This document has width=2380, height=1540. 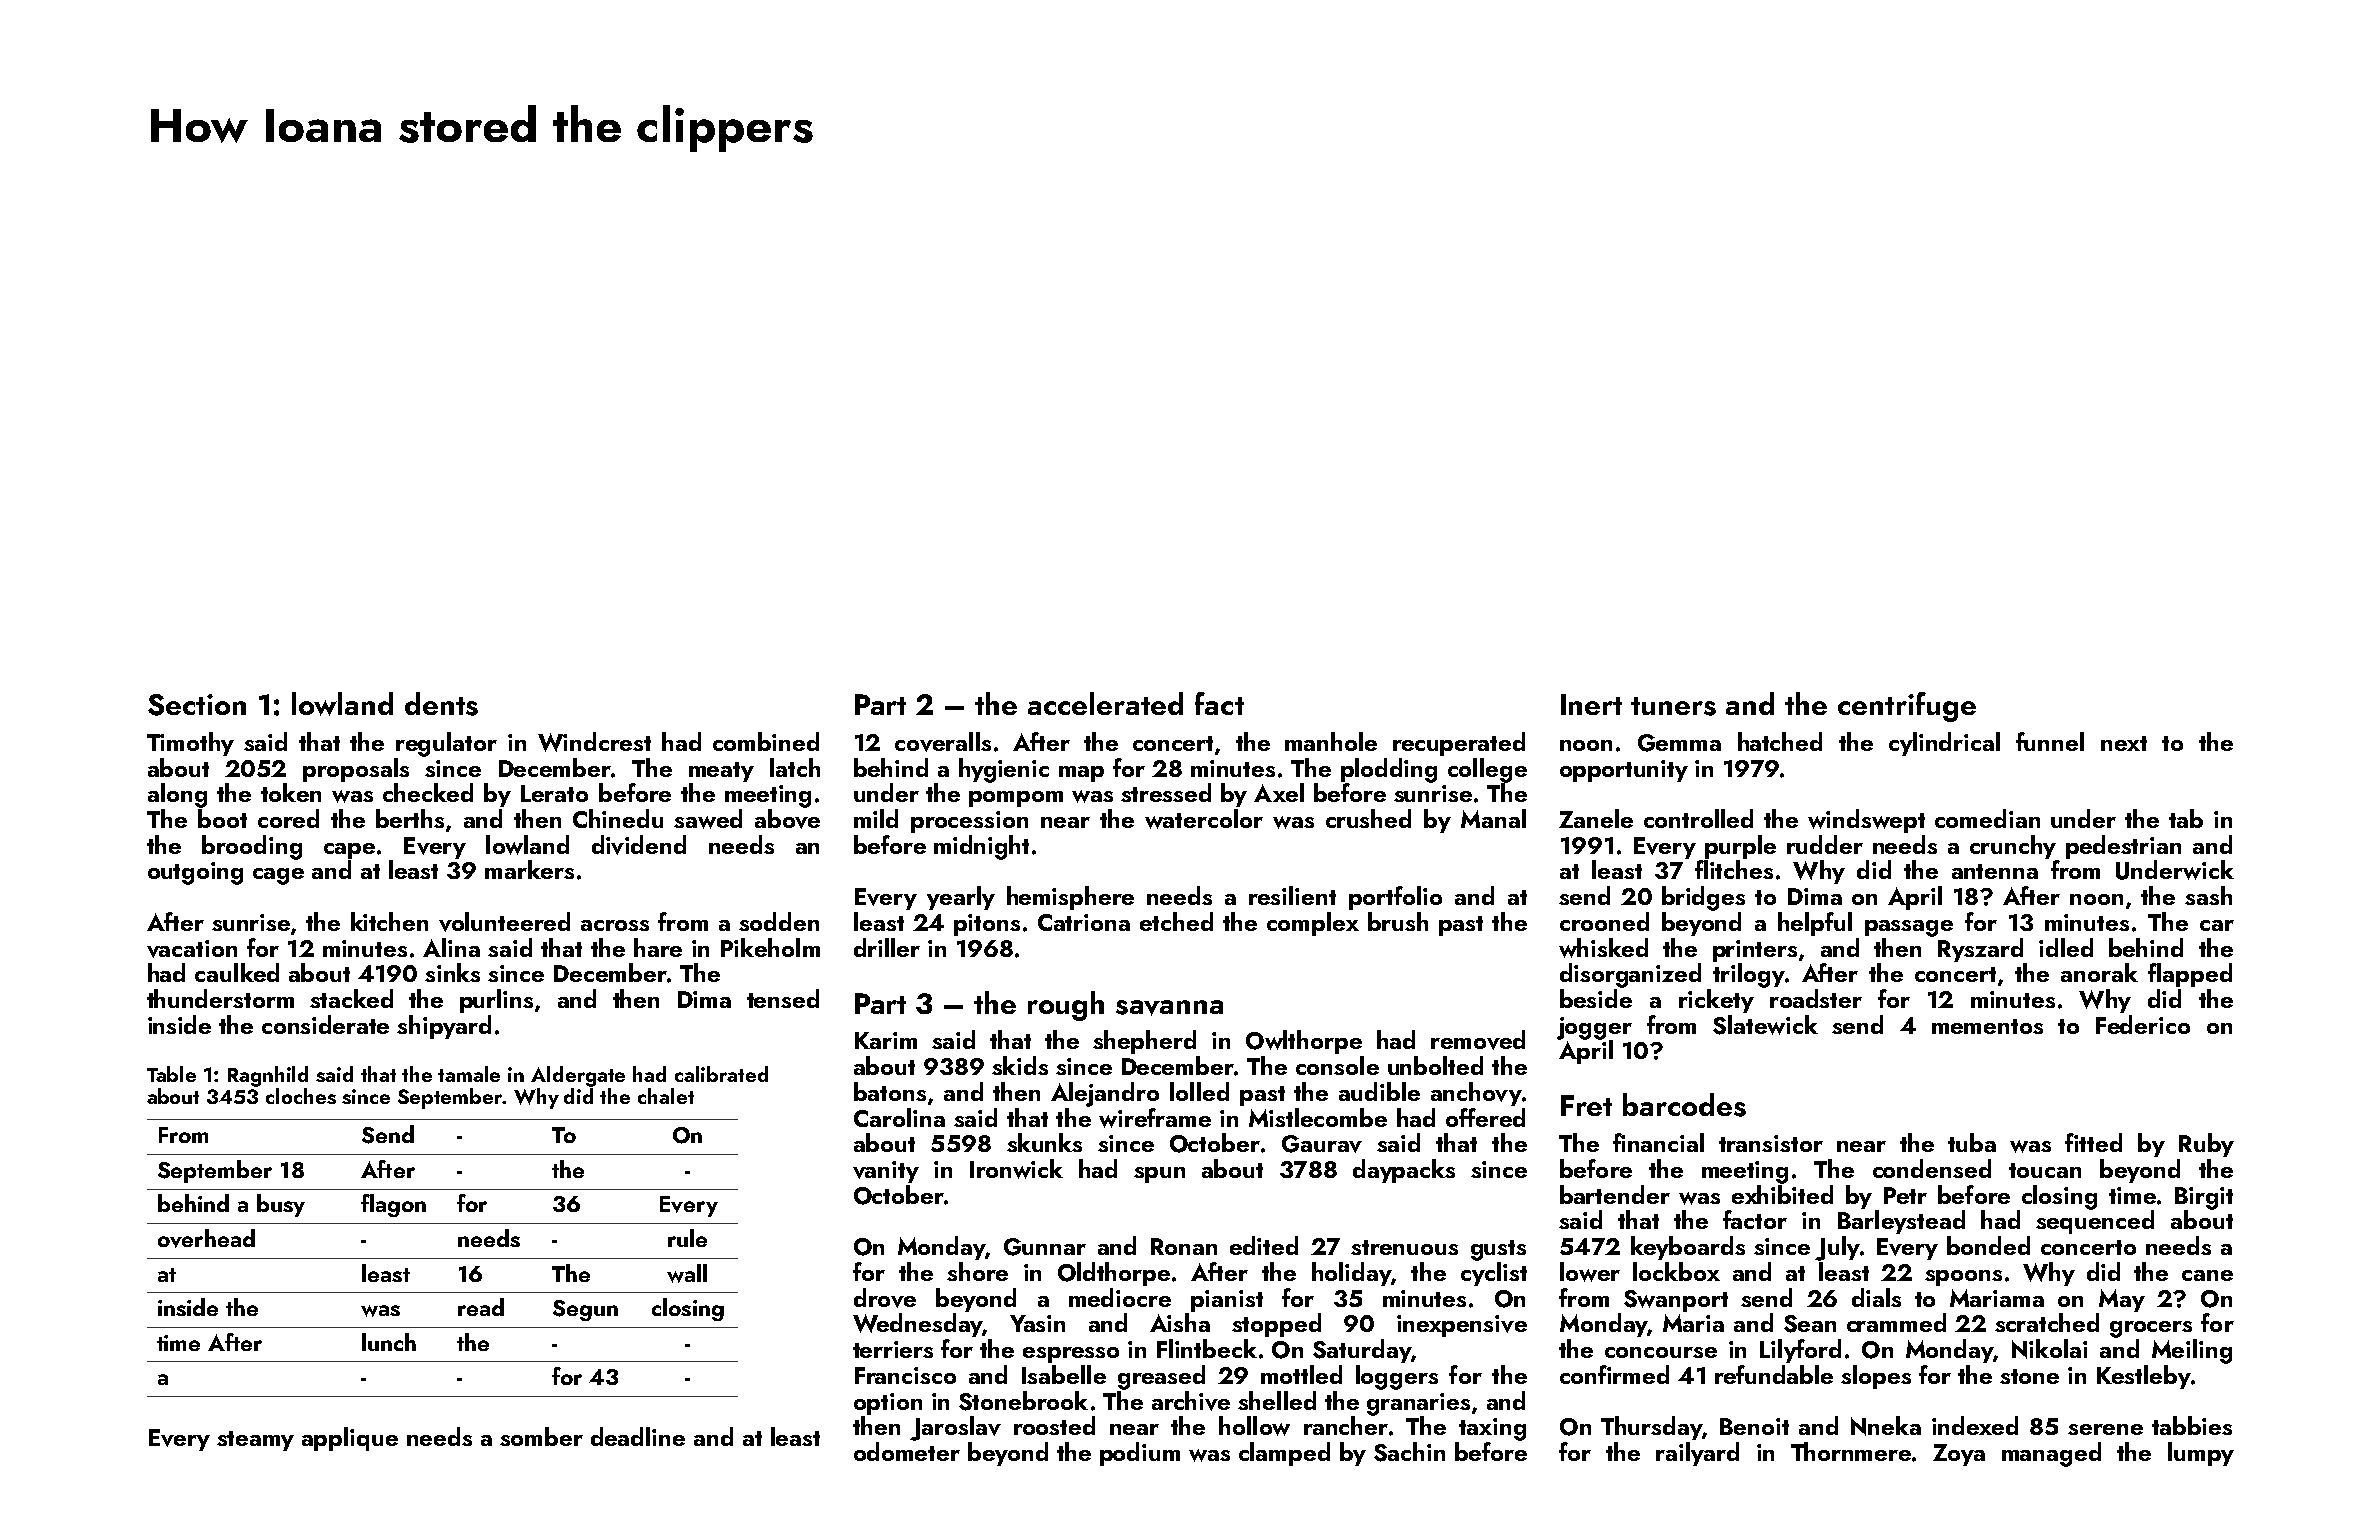 I want to click on lockbox, so click(x=1676, y=1271).
